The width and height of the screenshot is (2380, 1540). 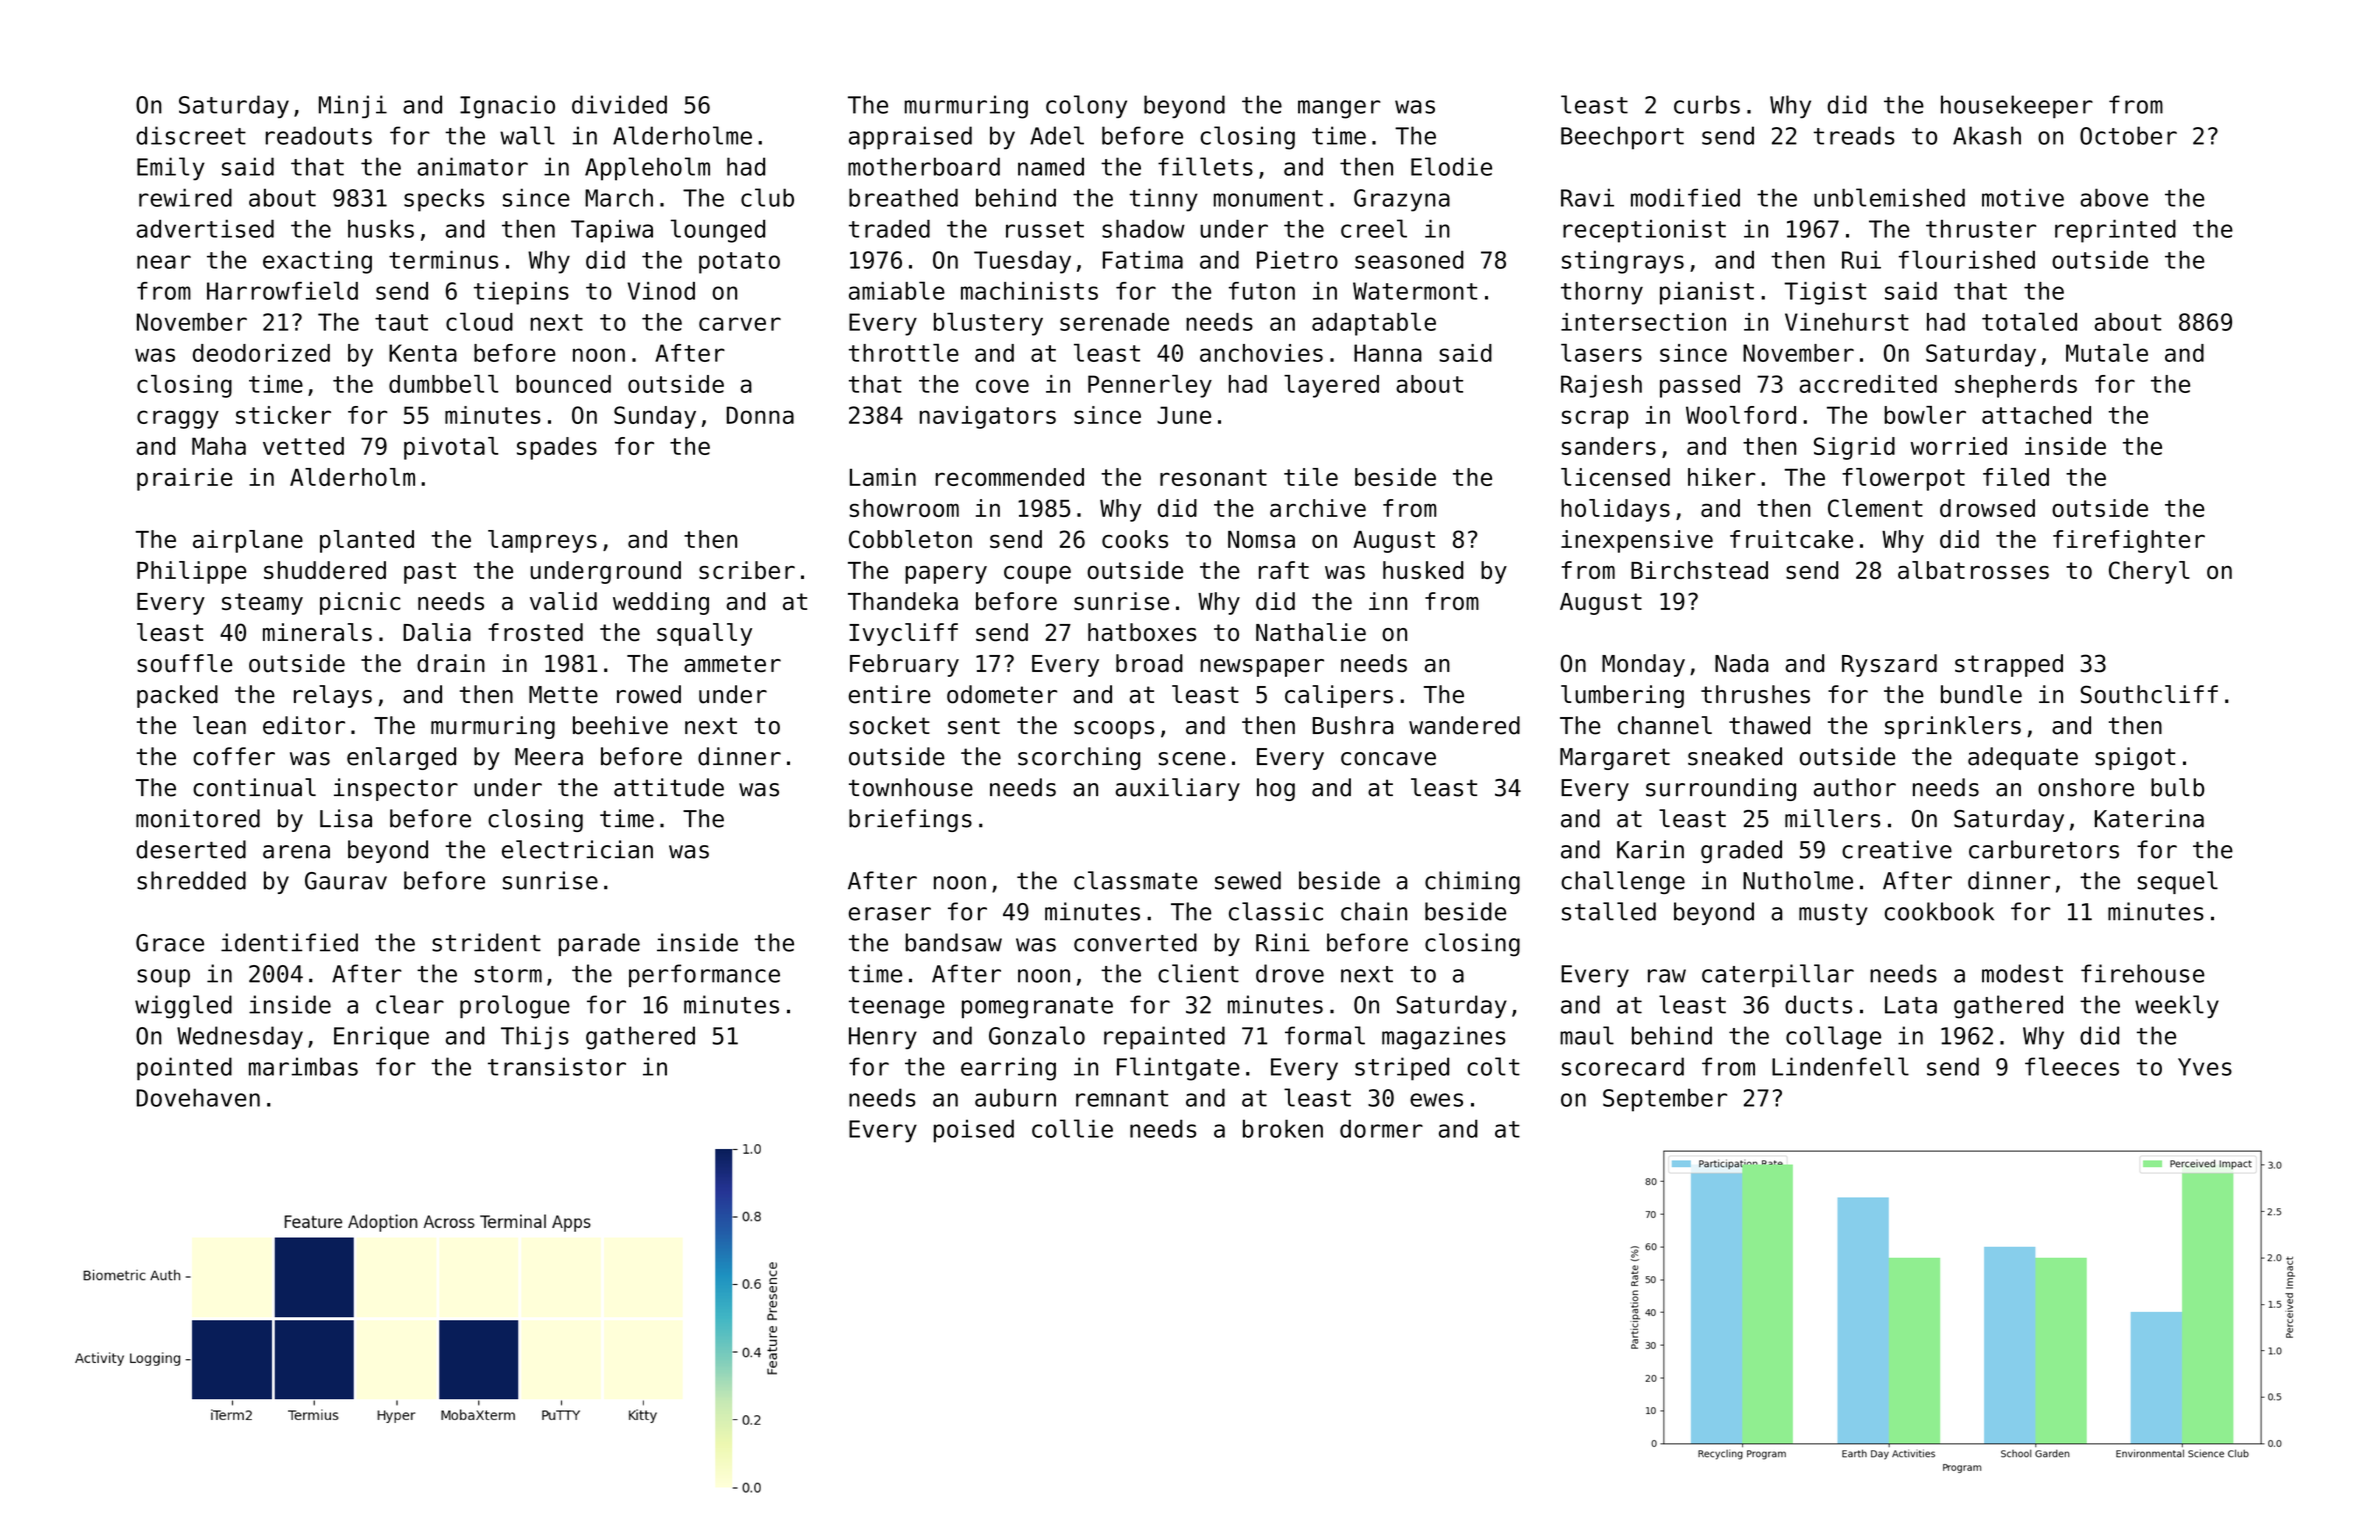 I want to click on Mutale, so click(x=2107, y=353).
